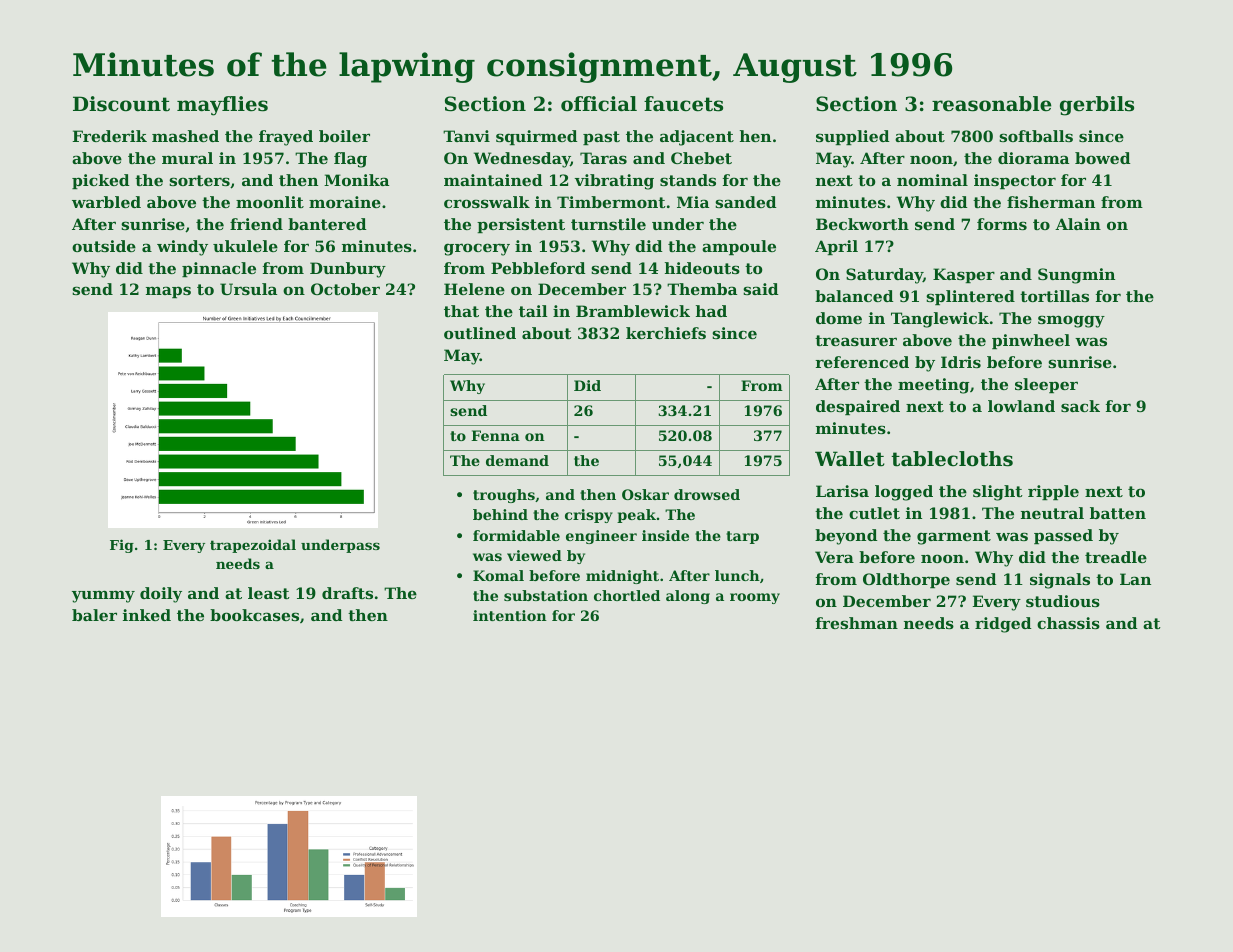 Image resolution: width=1233 pixels, height=952 pixels. Describe the element at coordinates (168, 292) in the screenshot. I see `maps` at that location.
